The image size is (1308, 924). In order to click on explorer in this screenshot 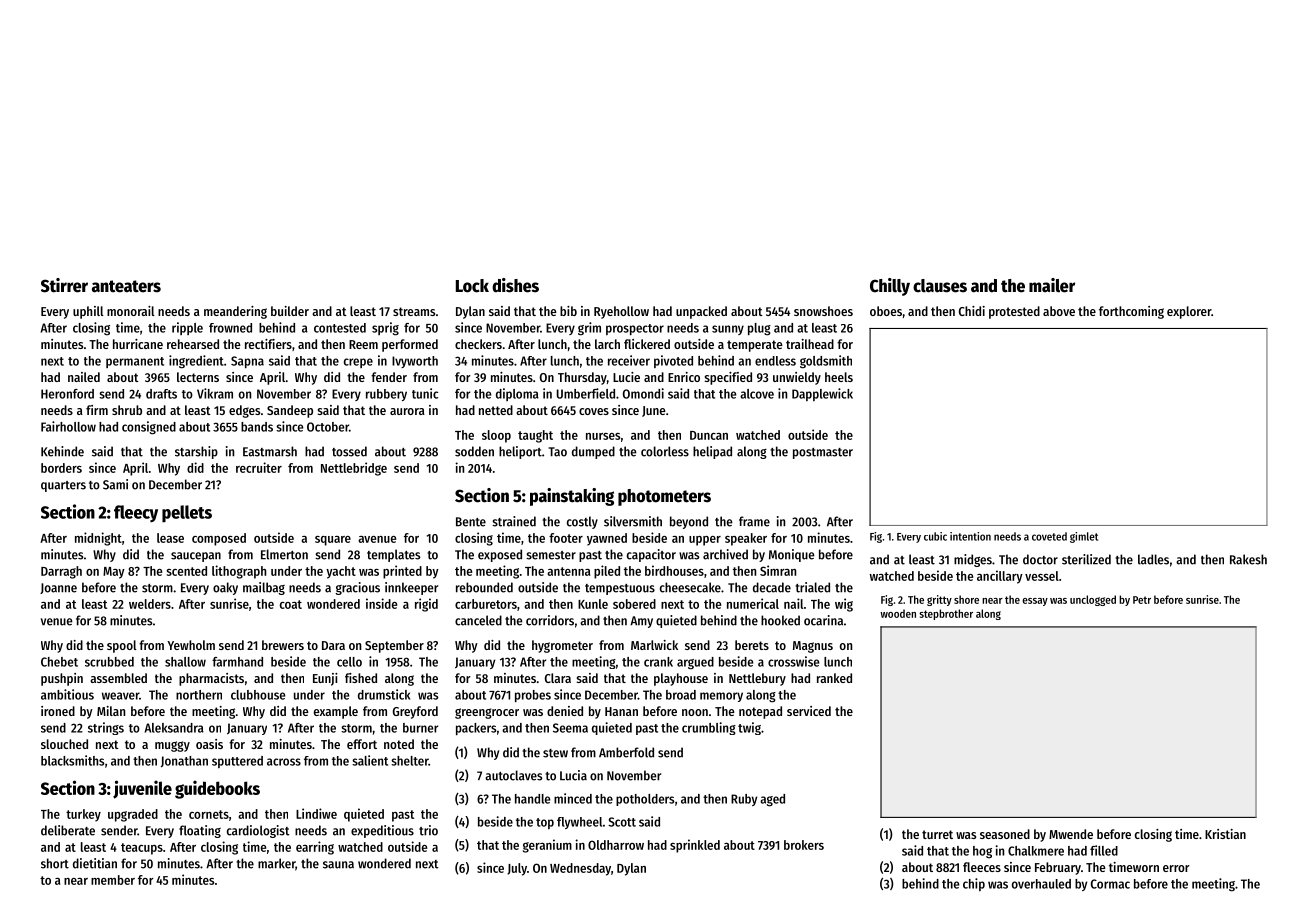, I will do `click(1189, 312)`.
